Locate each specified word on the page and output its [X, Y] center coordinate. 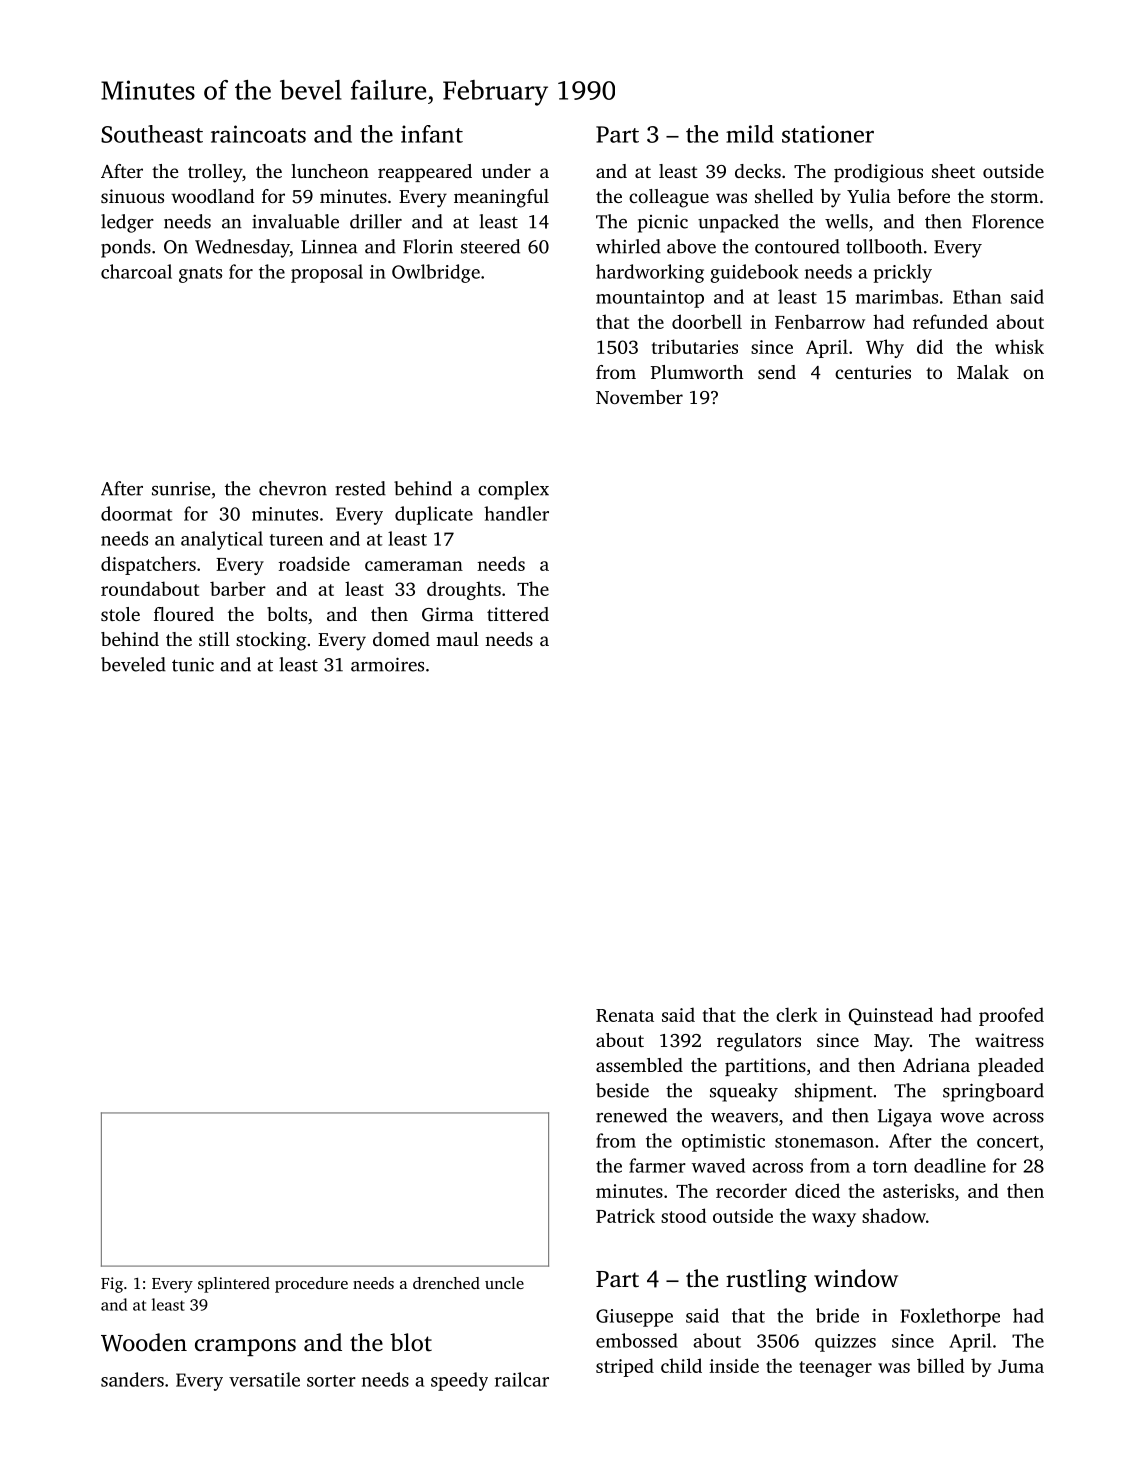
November [639, 397]
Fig [112, 1285]
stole [120, 614]
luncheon [330, 171]
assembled [639, 1065]
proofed [1011, 1016]
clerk [797, 1014]
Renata [625, 1015]
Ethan [977, 296]
